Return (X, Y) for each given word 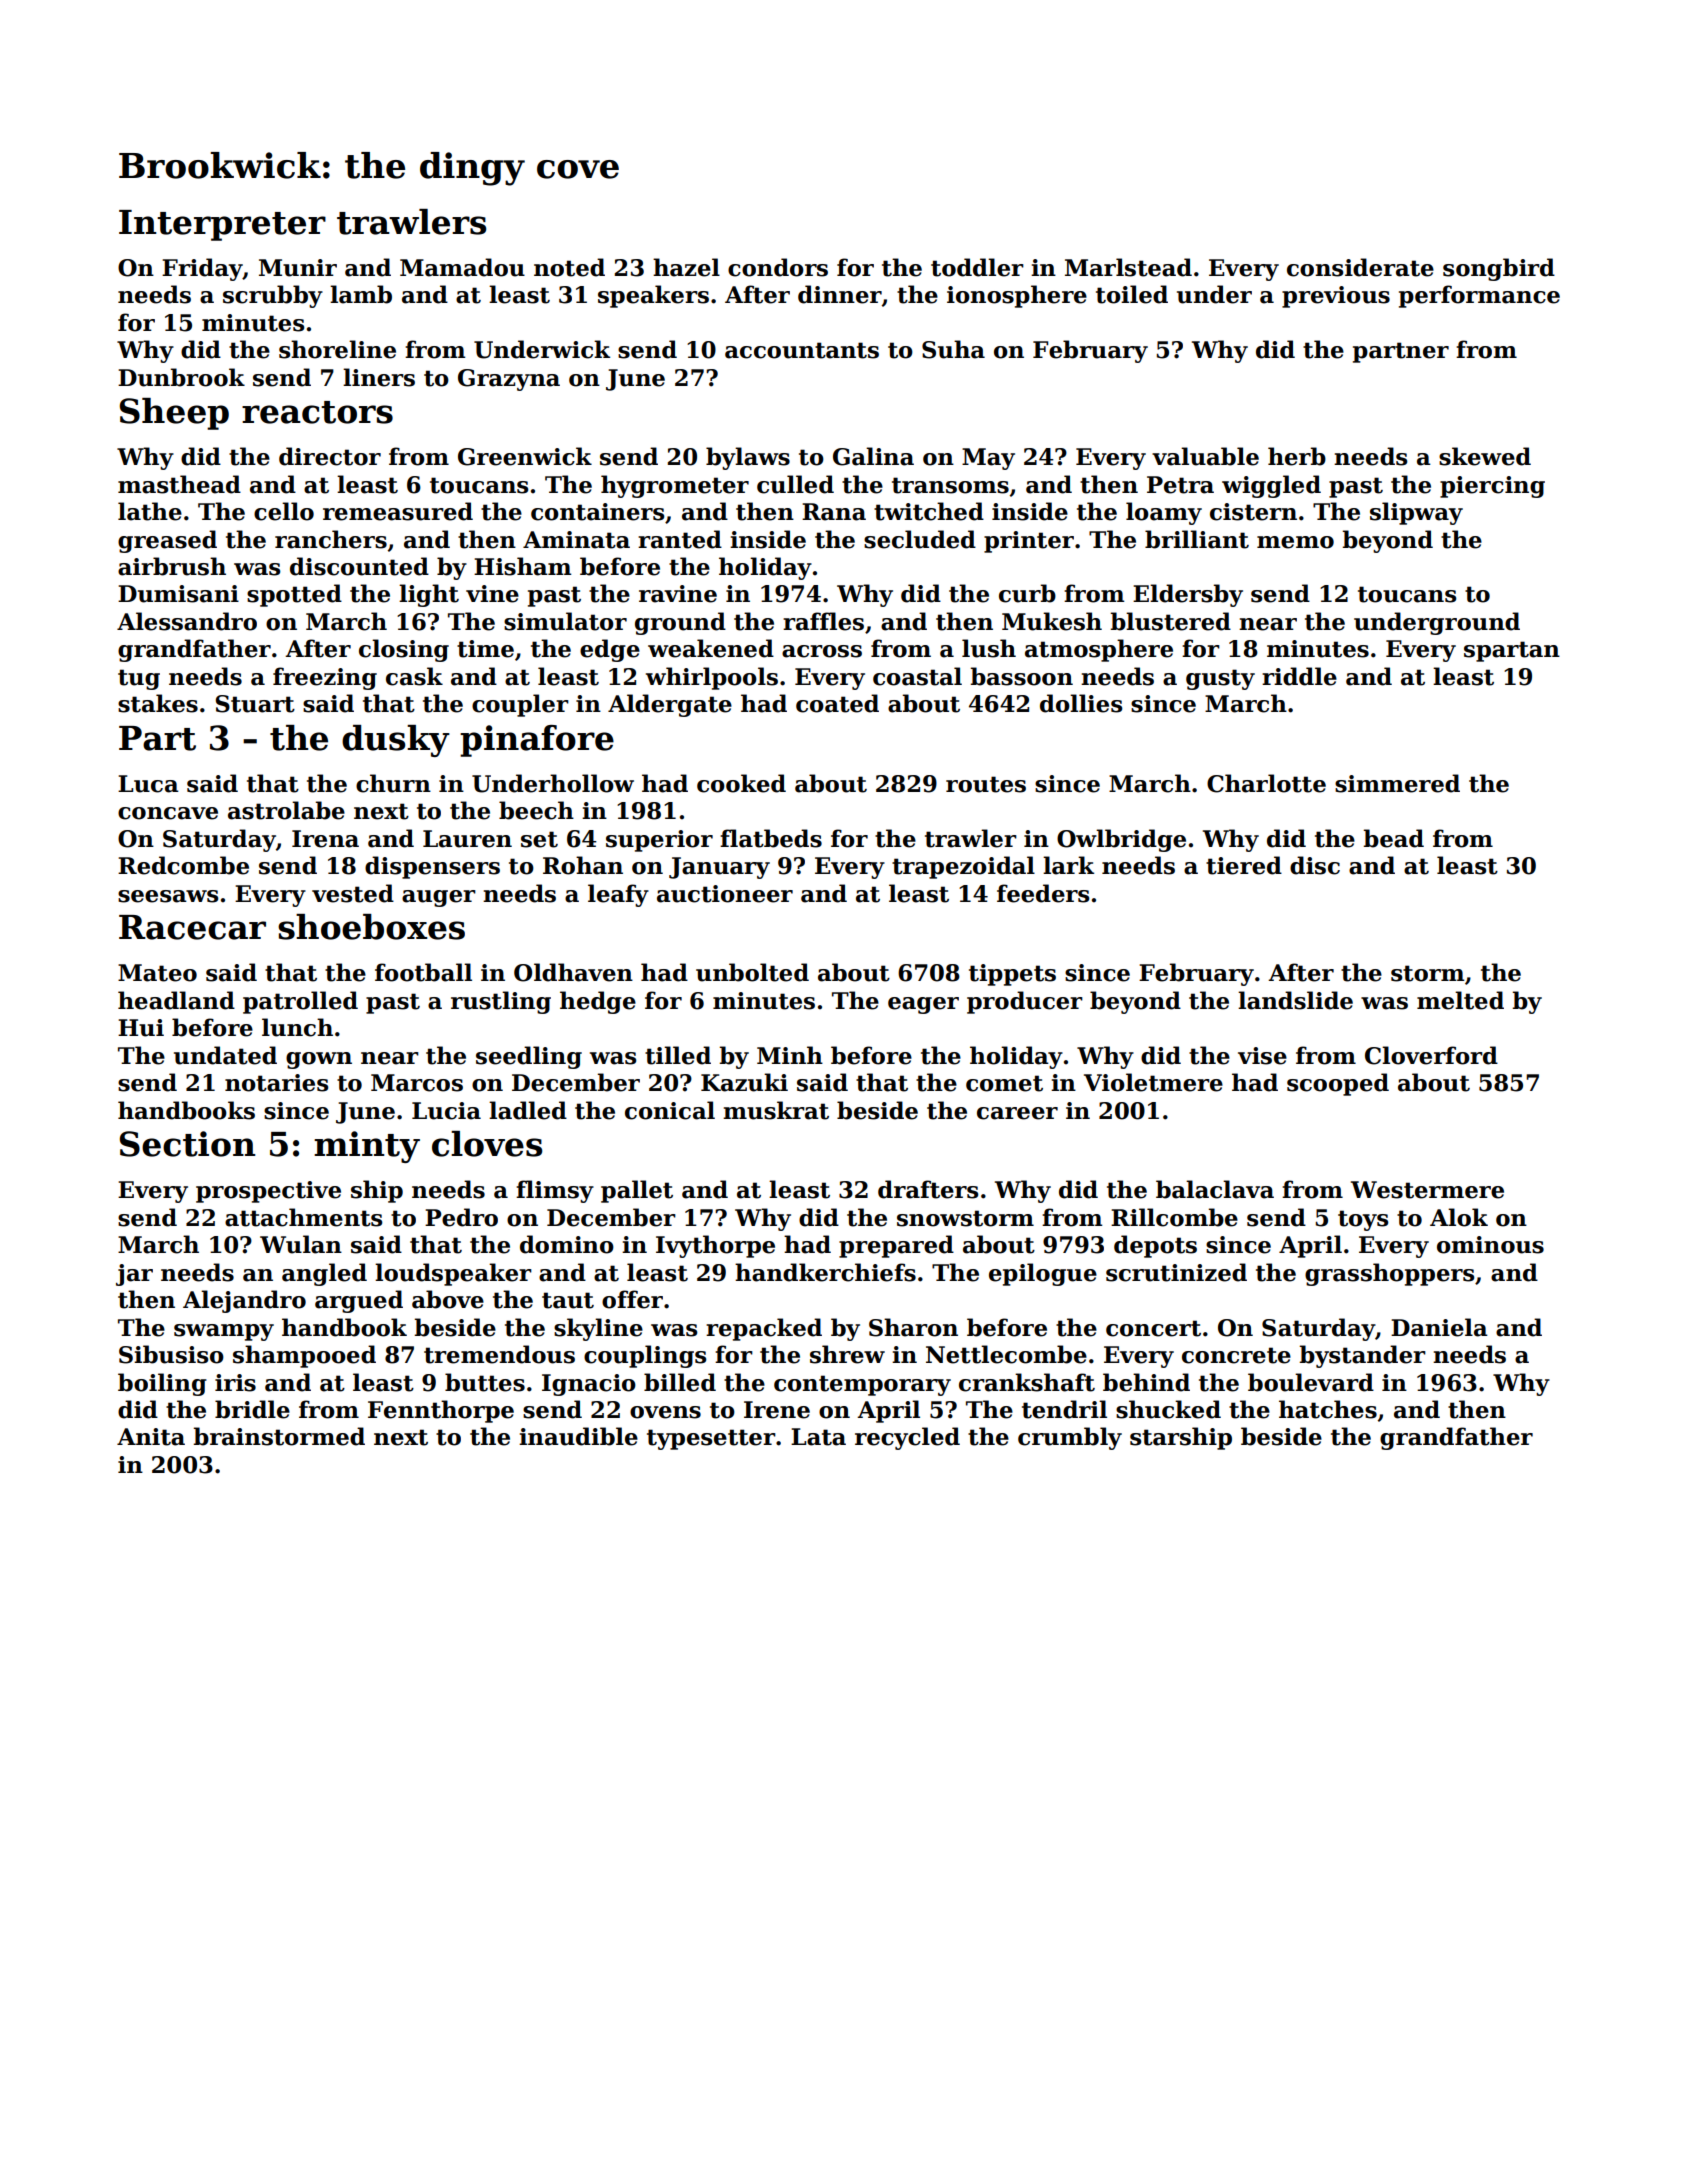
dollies (1081, 703)
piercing (1492, 487)
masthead (179, 484)
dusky (396, 741)
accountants (802, 350)
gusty (1220, 679)
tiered (1244, 865)
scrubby (273, 296)
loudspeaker (453, 1274)
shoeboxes (371, 927)
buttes (485, 1382)
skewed (1485, 456)
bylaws (748, 458)
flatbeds (771, 838)
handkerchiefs (825, 1272)
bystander (1363, 1356)
